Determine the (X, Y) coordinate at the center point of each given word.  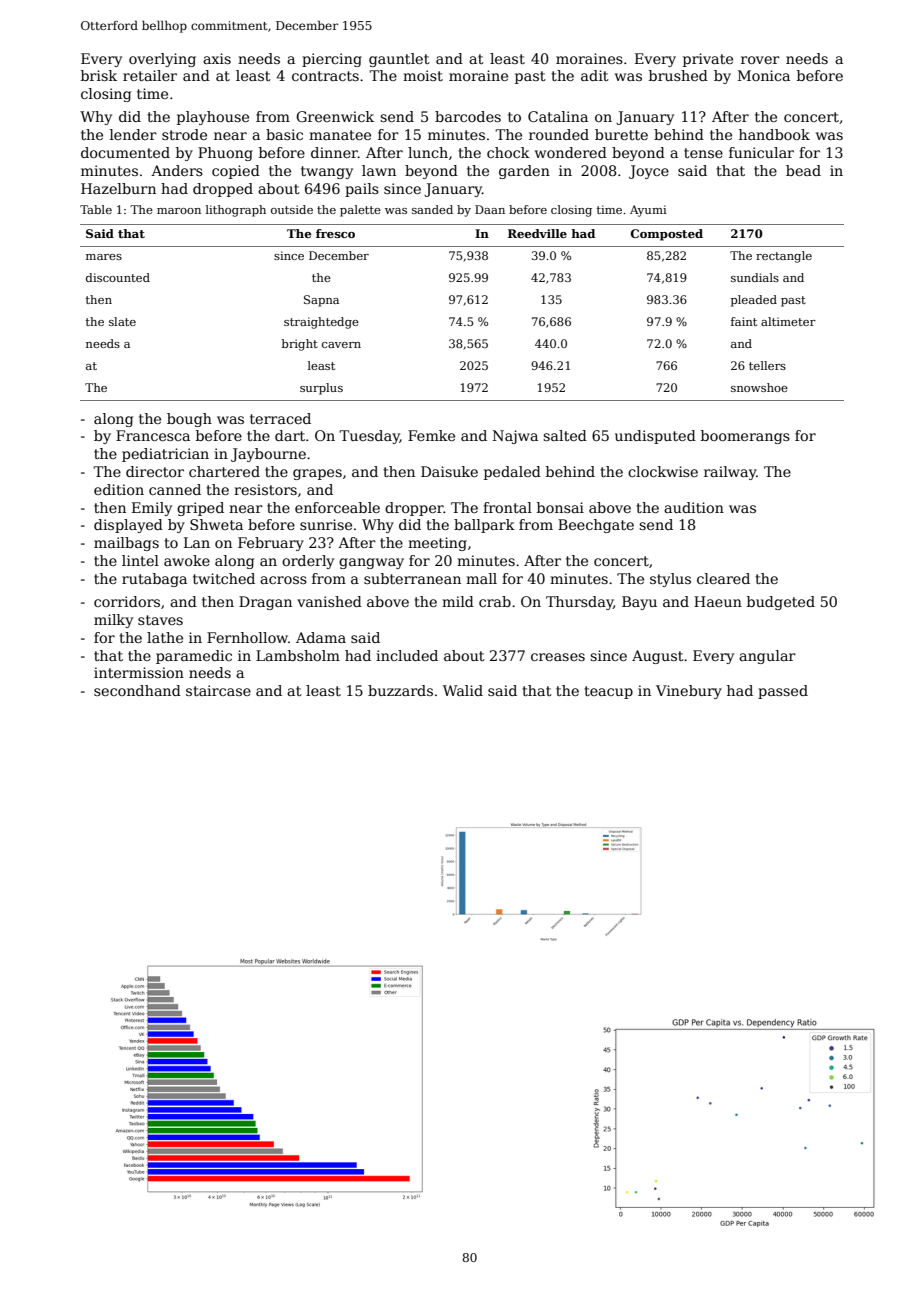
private (708, 60)
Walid (463, 690)
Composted (666, 235)
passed (783, 692)
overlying (162, 60)
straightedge (321, 323)
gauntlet (399, 60)
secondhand (137, 690)
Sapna (321, 301)
